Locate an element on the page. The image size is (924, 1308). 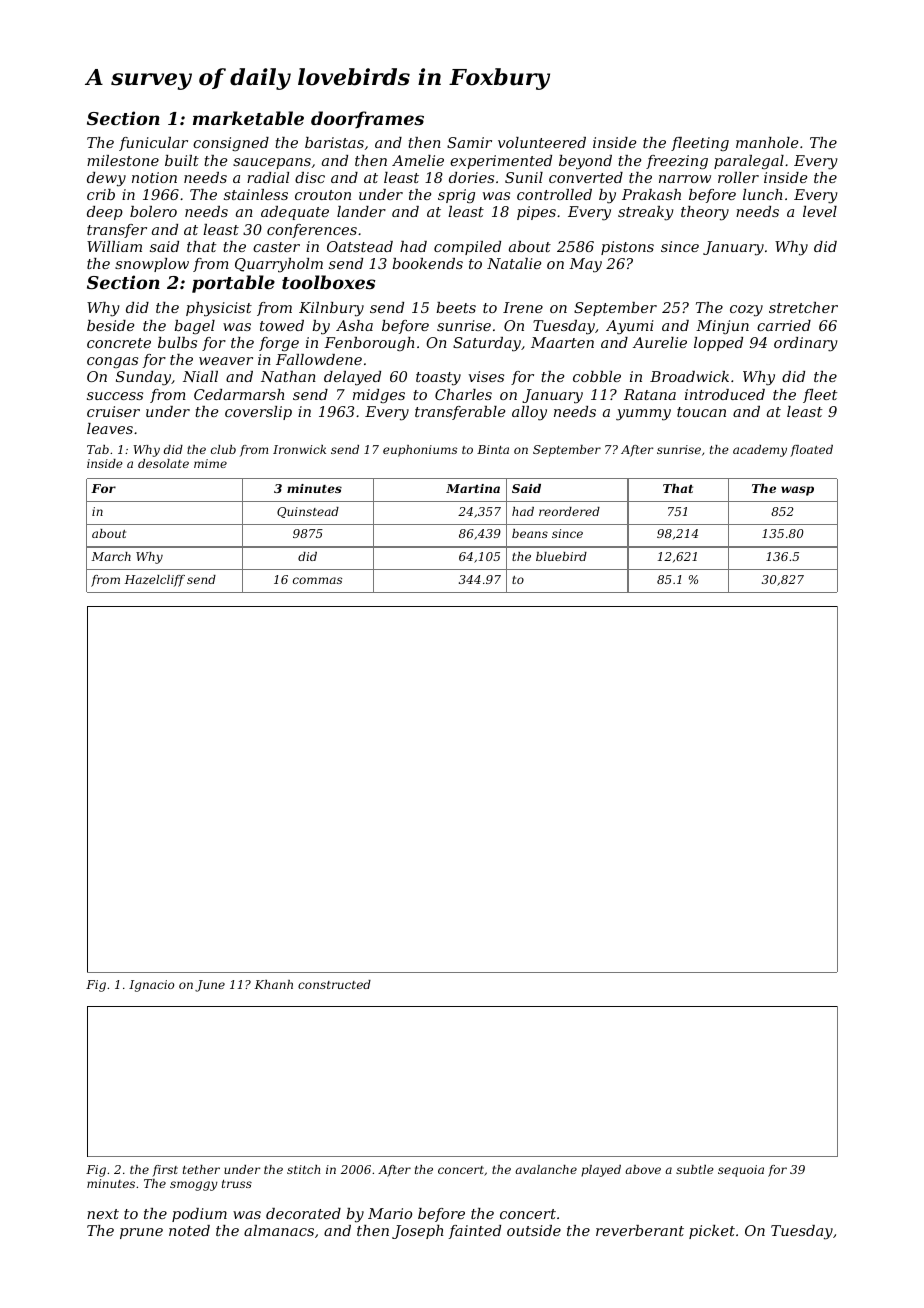
volunteered is located at coordinates (542, 142).
